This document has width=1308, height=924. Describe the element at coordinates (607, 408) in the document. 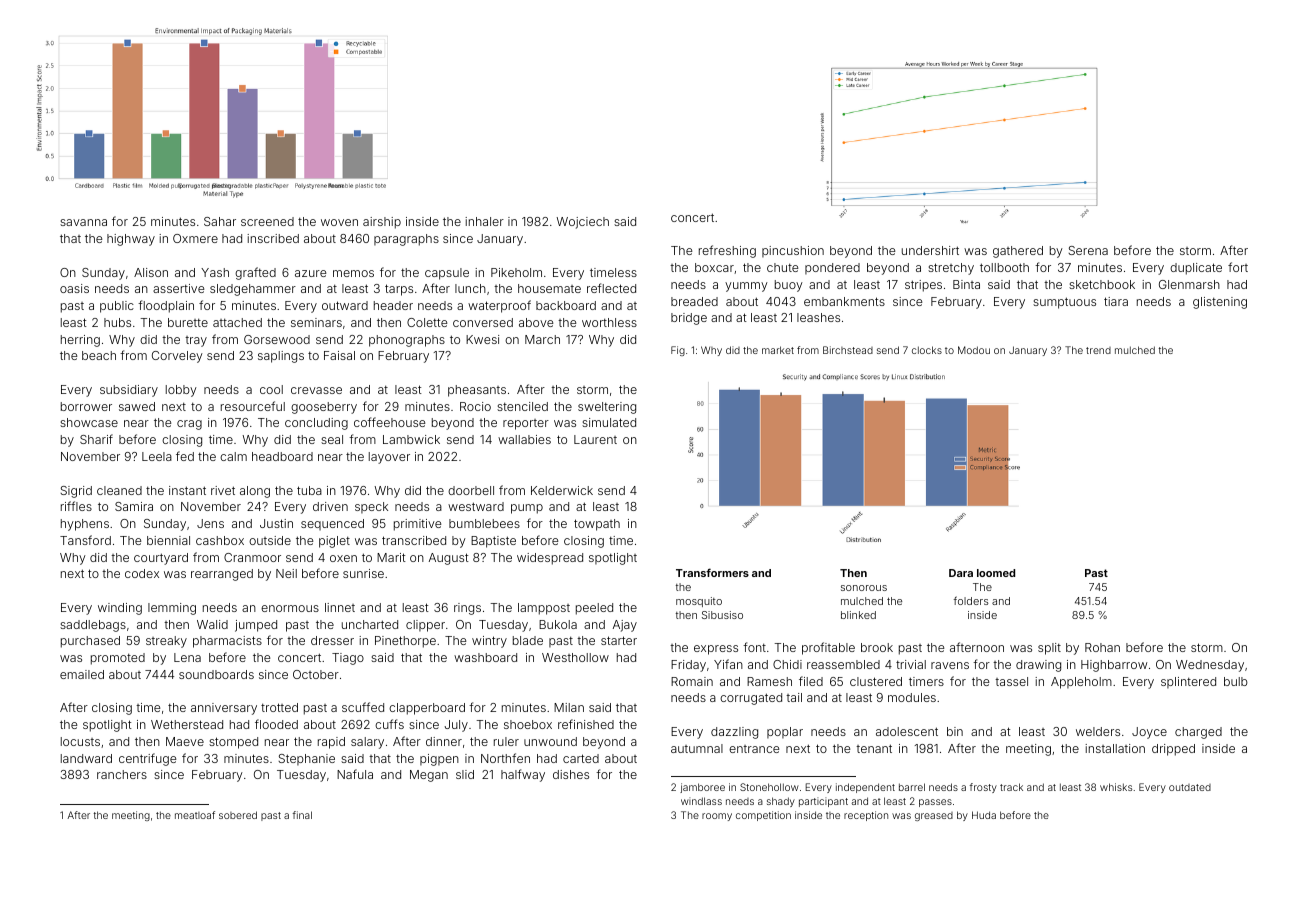

I see `sweltering` at that location.
